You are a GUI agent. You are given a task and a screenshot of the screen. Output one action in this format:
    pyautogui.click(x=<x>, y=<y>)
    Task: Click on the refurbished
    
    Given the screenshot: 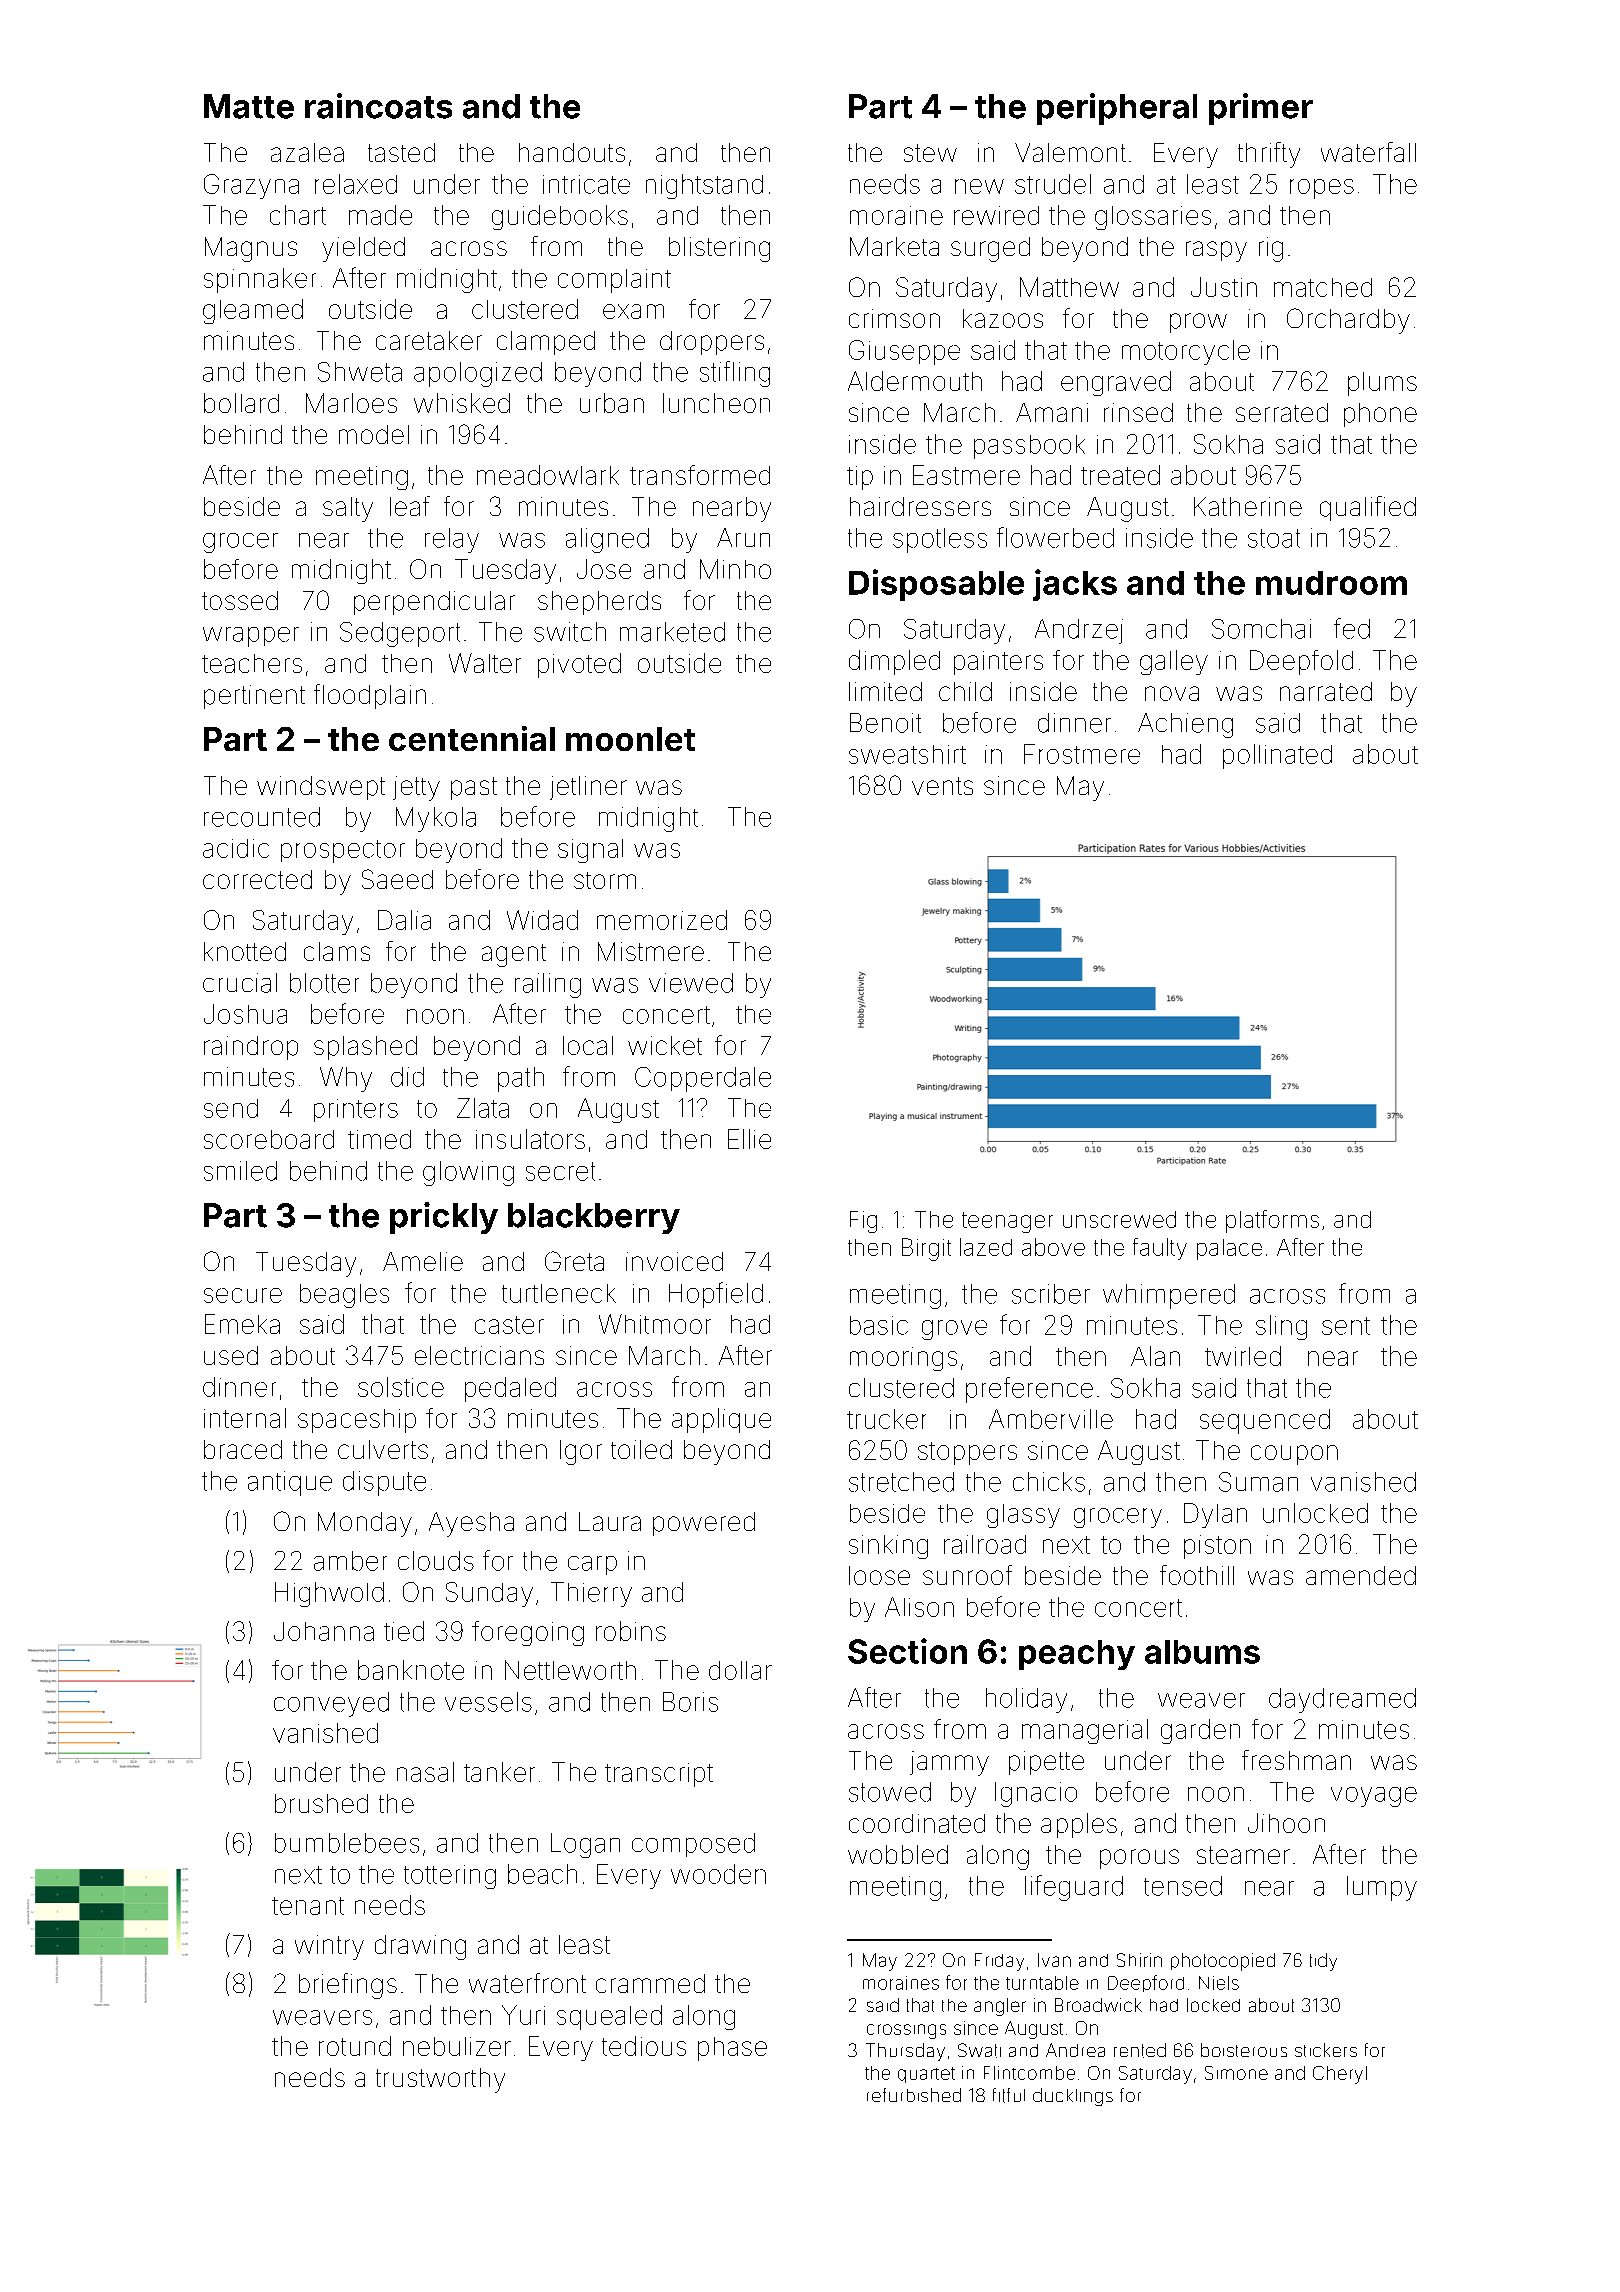 What is the action you would take?
    pyautogui.click(x=914, y=2095)
